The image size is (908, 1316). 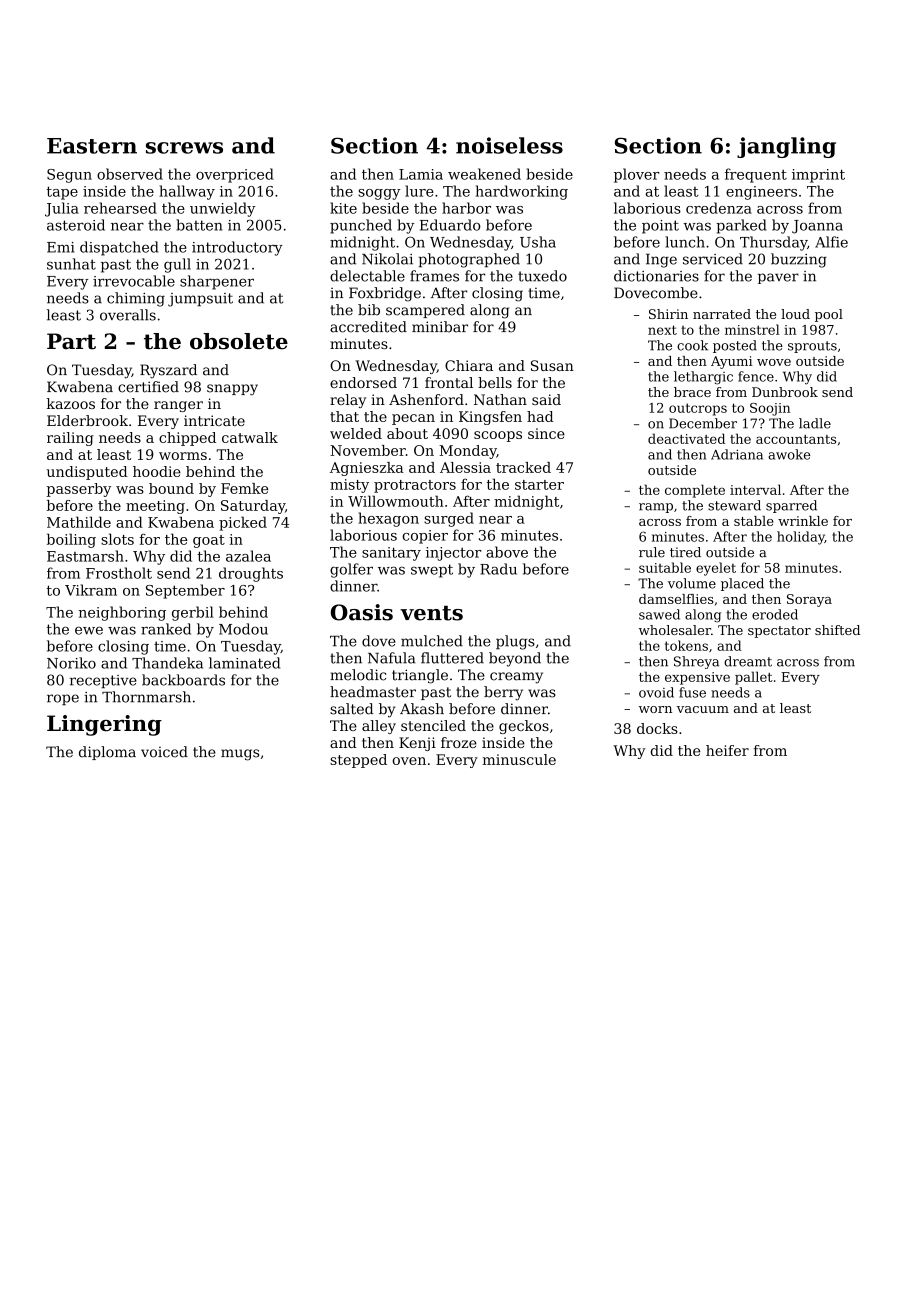 What do you see at coordinates (63, 699) in the screenshot?
I see `rope` at bounding box center [63, 699].
